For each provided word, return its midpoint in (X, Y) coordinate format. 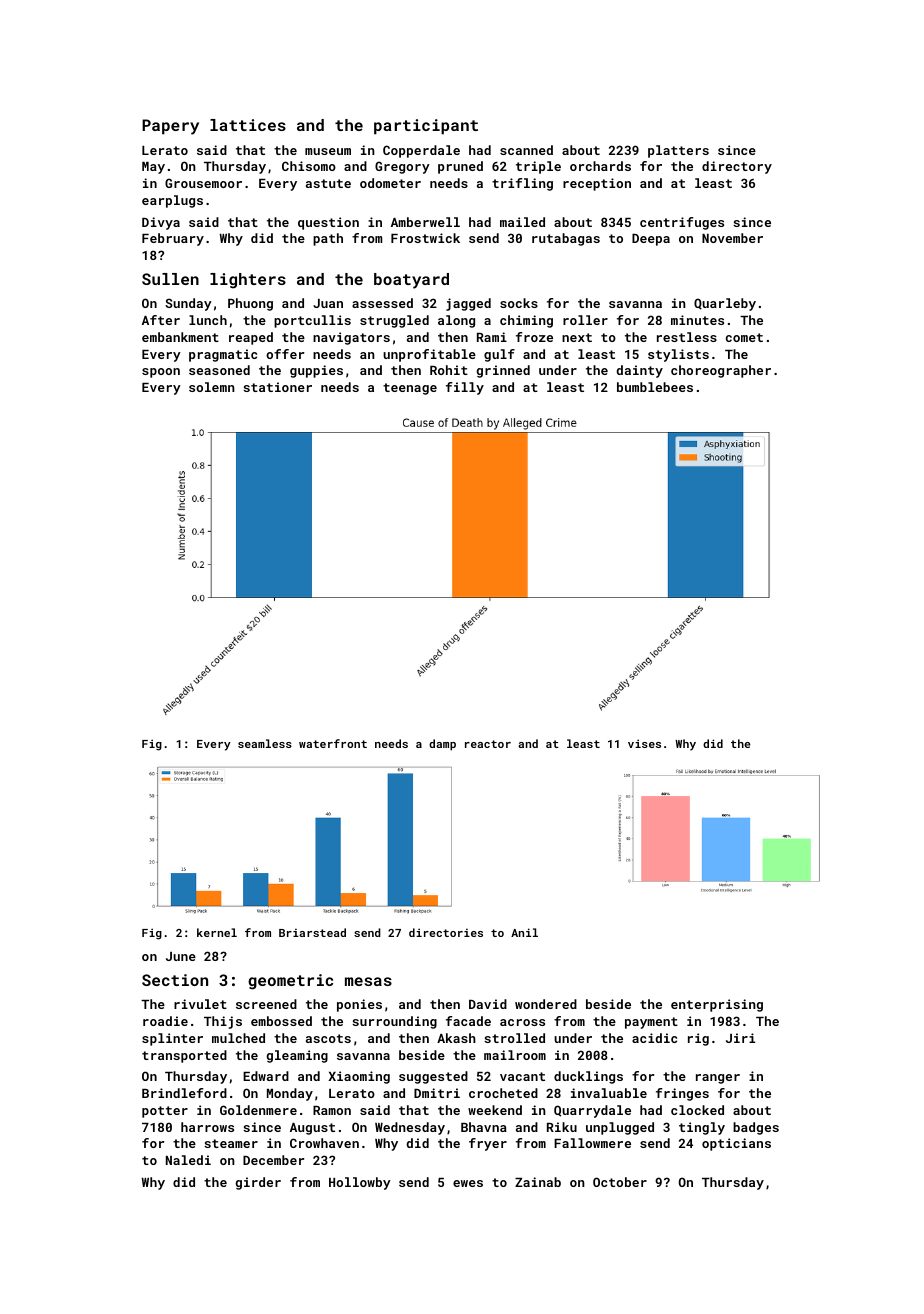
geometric (290, 982)
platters (678, 151)
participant (426, 127)
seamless (265, 743)
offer (285, 354)
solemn (212, 387)
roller (585, 320)
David (488, 1004)
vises (644, 743)
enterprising (717, 1005)
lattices (248, 125)
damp (442, 745)
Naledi (188, 1160)
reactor (488, 744)
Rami (492, 337)
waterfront (333, 743)
